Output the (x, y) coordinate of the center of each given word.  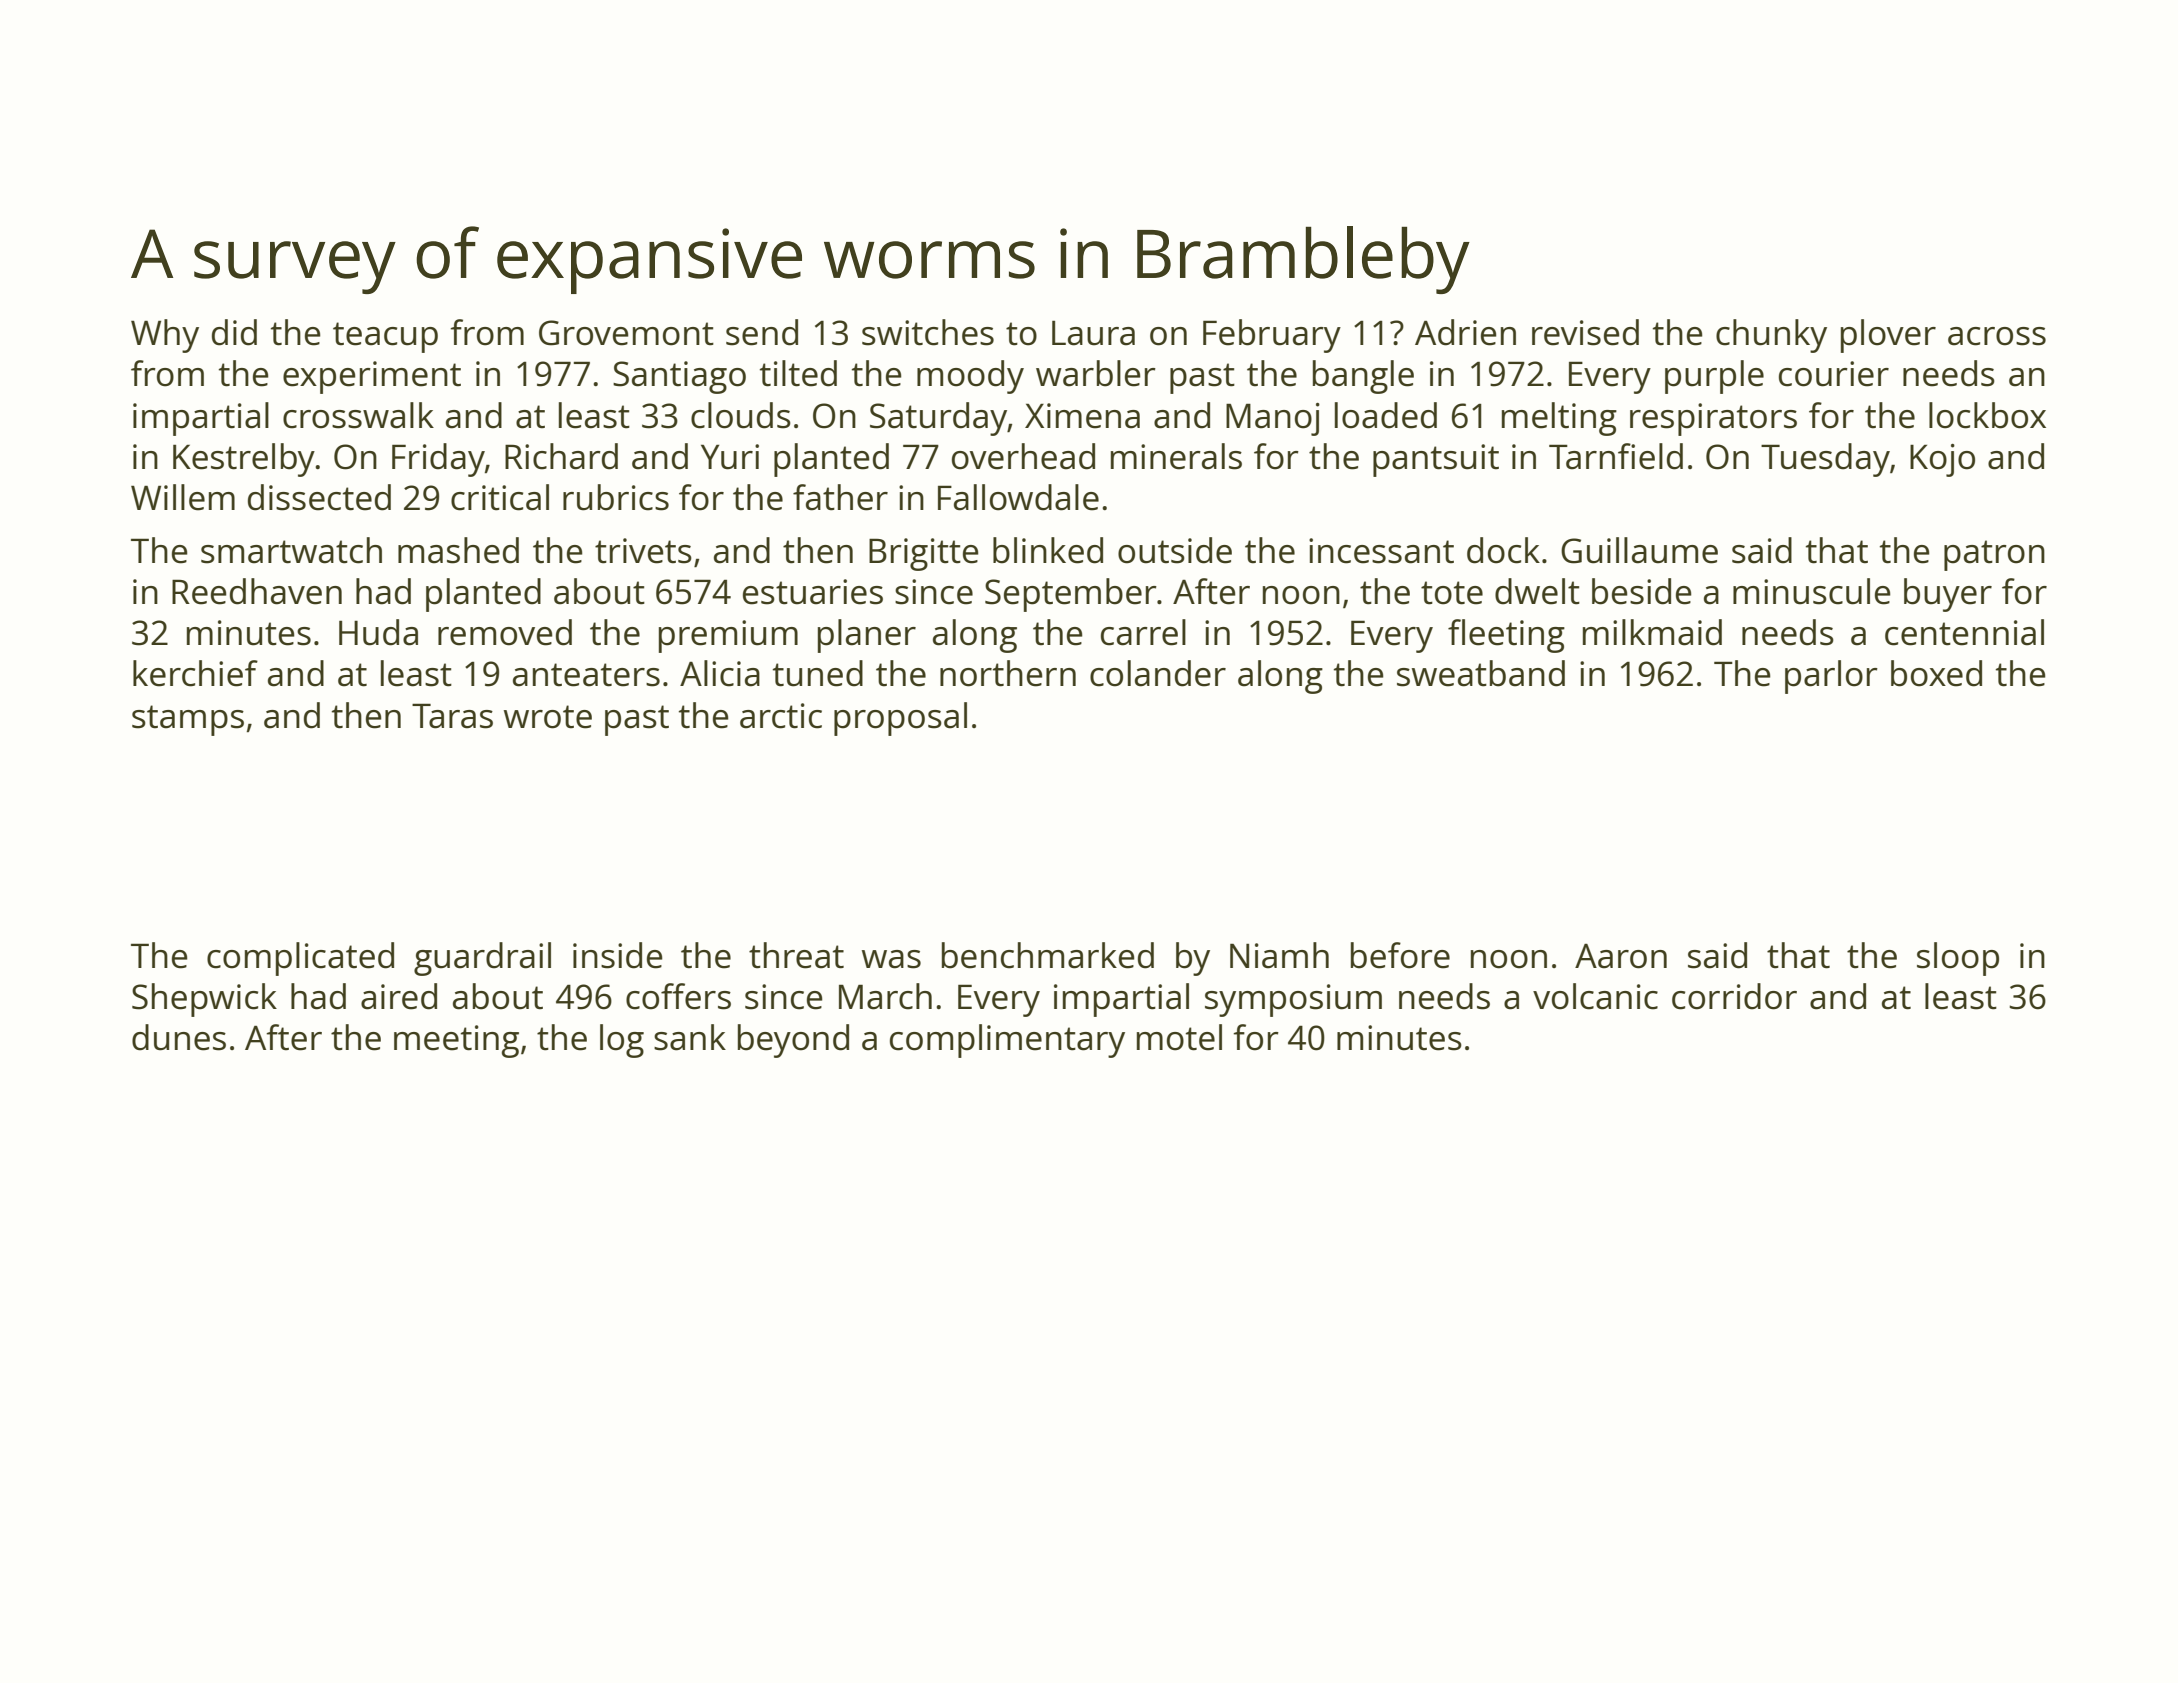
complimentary (1007, 1041)
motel (1179, 1037)
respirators (1713, 419)
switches (928, 332)
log (622, 1041)
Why (165, 336)
